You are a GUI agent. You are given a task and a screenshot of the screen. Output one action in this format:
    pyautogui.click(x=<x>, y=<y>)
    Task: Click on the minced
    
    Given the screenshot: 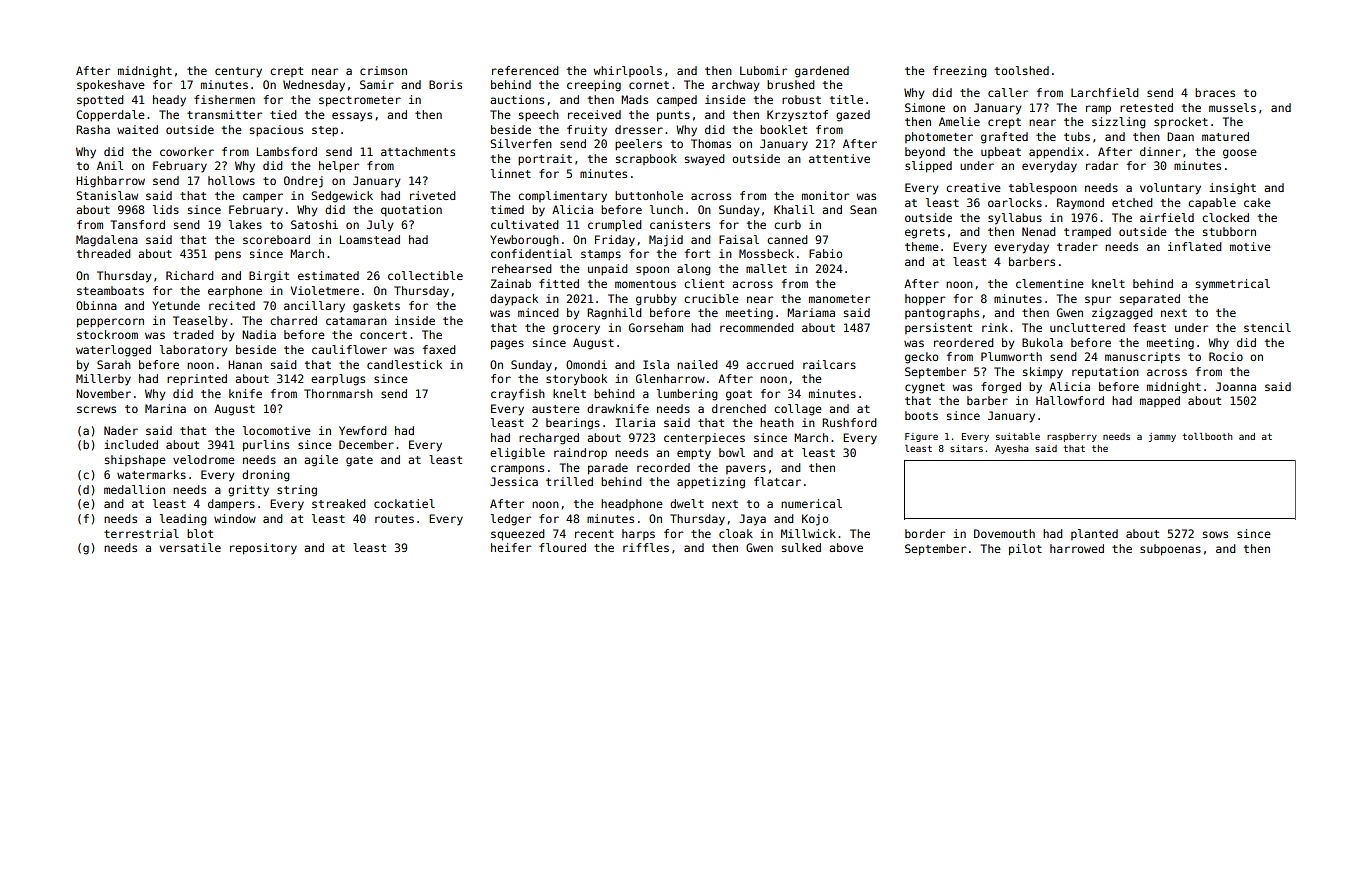 What is the action you would take?
    pyautogui.click(x=538, y=312)
